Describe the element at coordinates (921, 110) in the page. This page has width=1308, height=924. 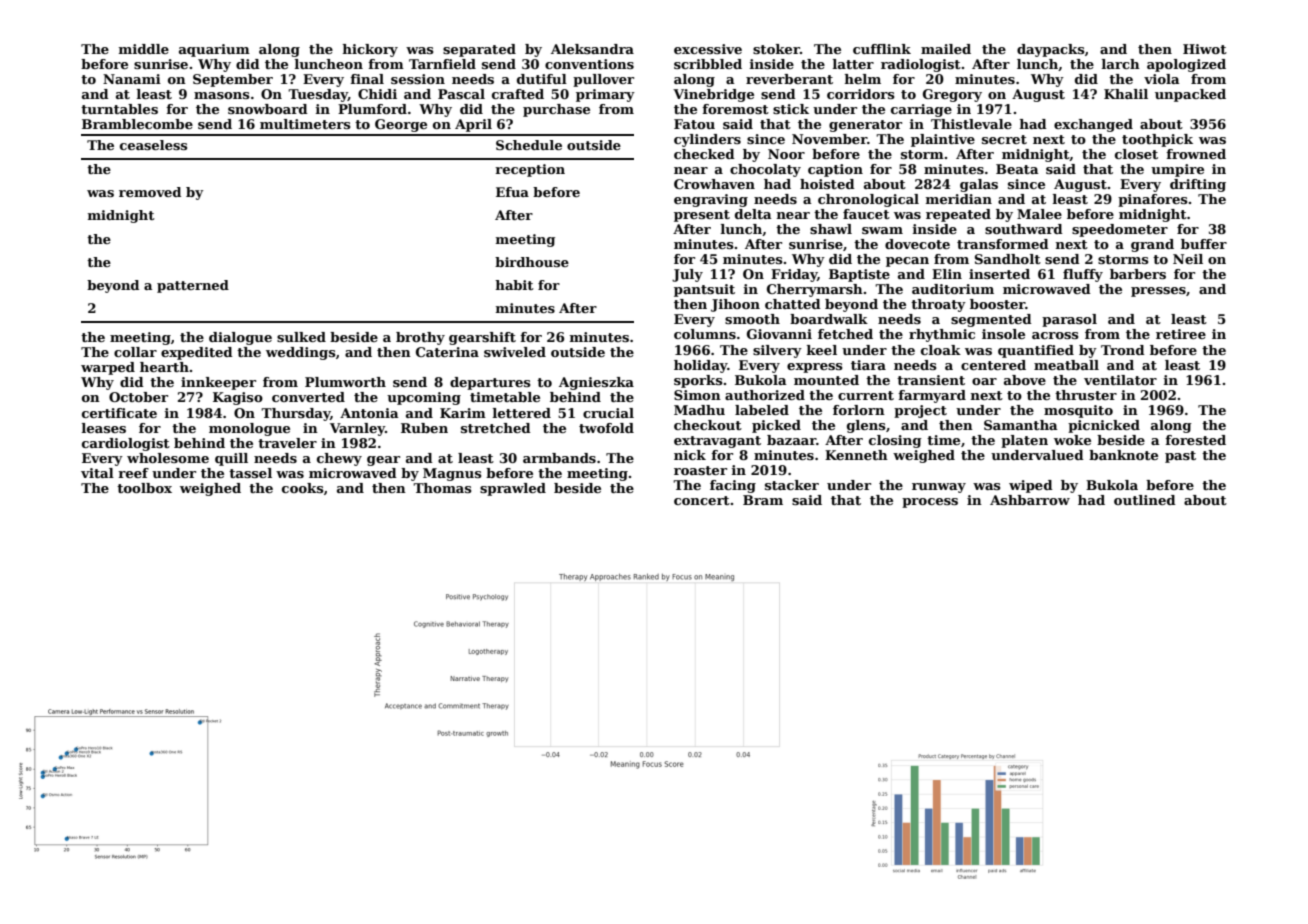
I see `carriage` at that location.
